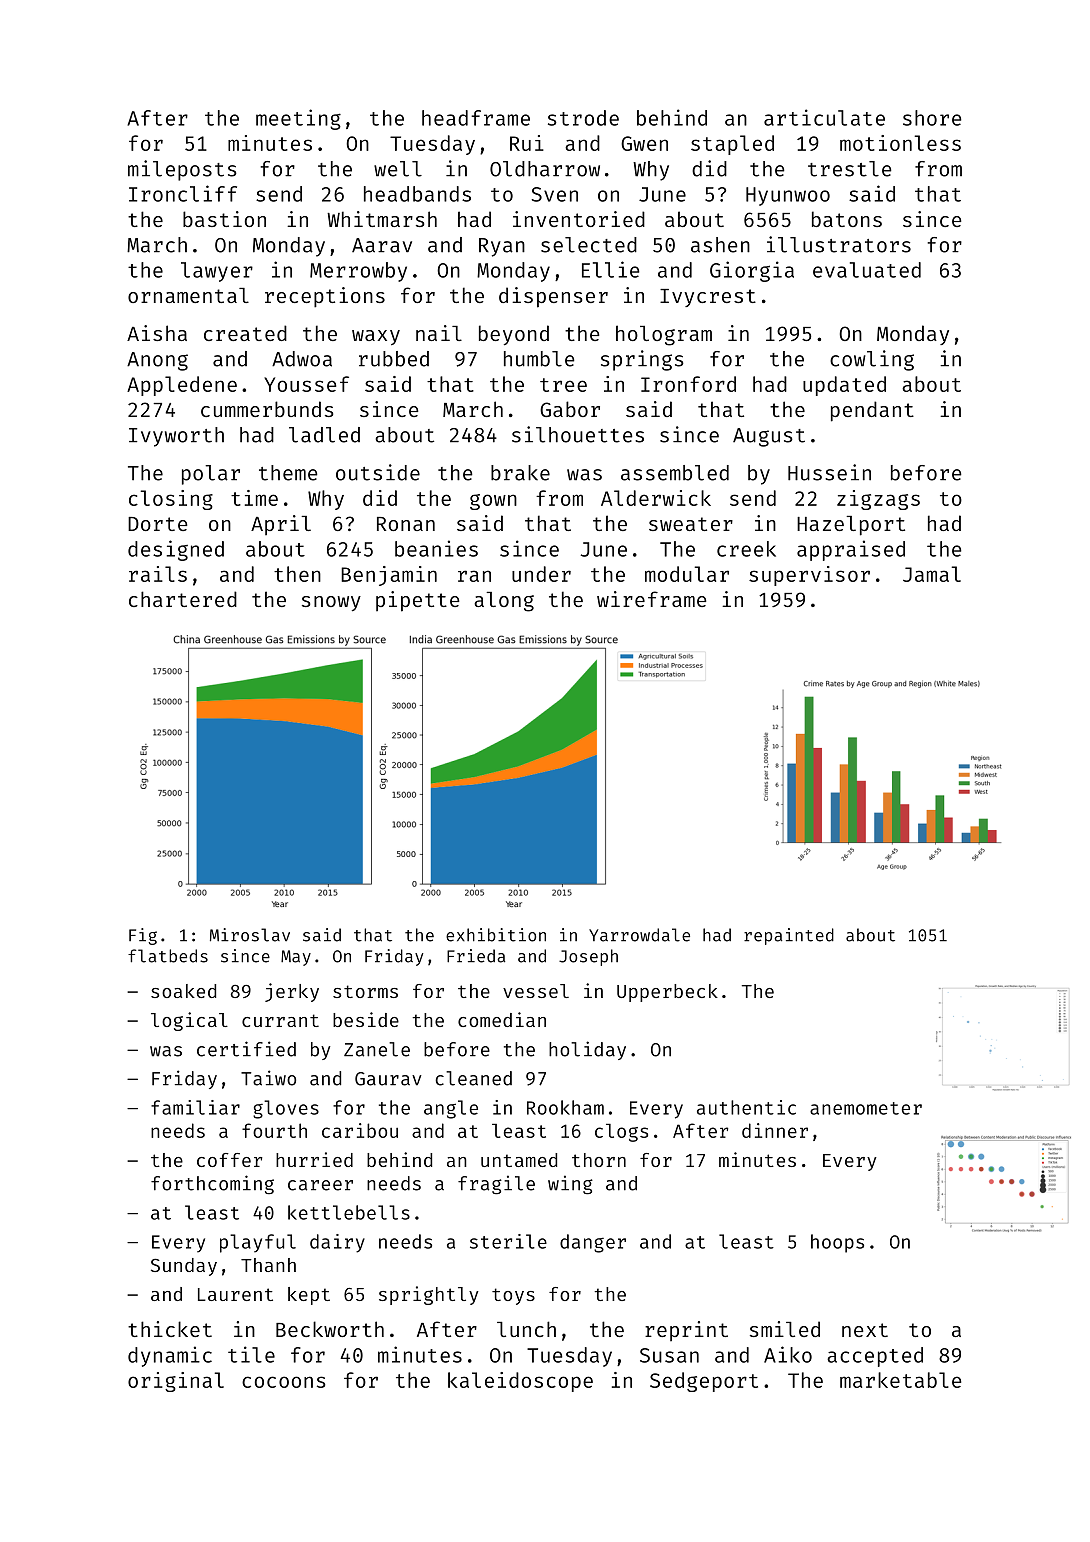  What do you see at coordinates (775, 1130) in the page?
I see `dinner` at bounding box center [775, 1130].
